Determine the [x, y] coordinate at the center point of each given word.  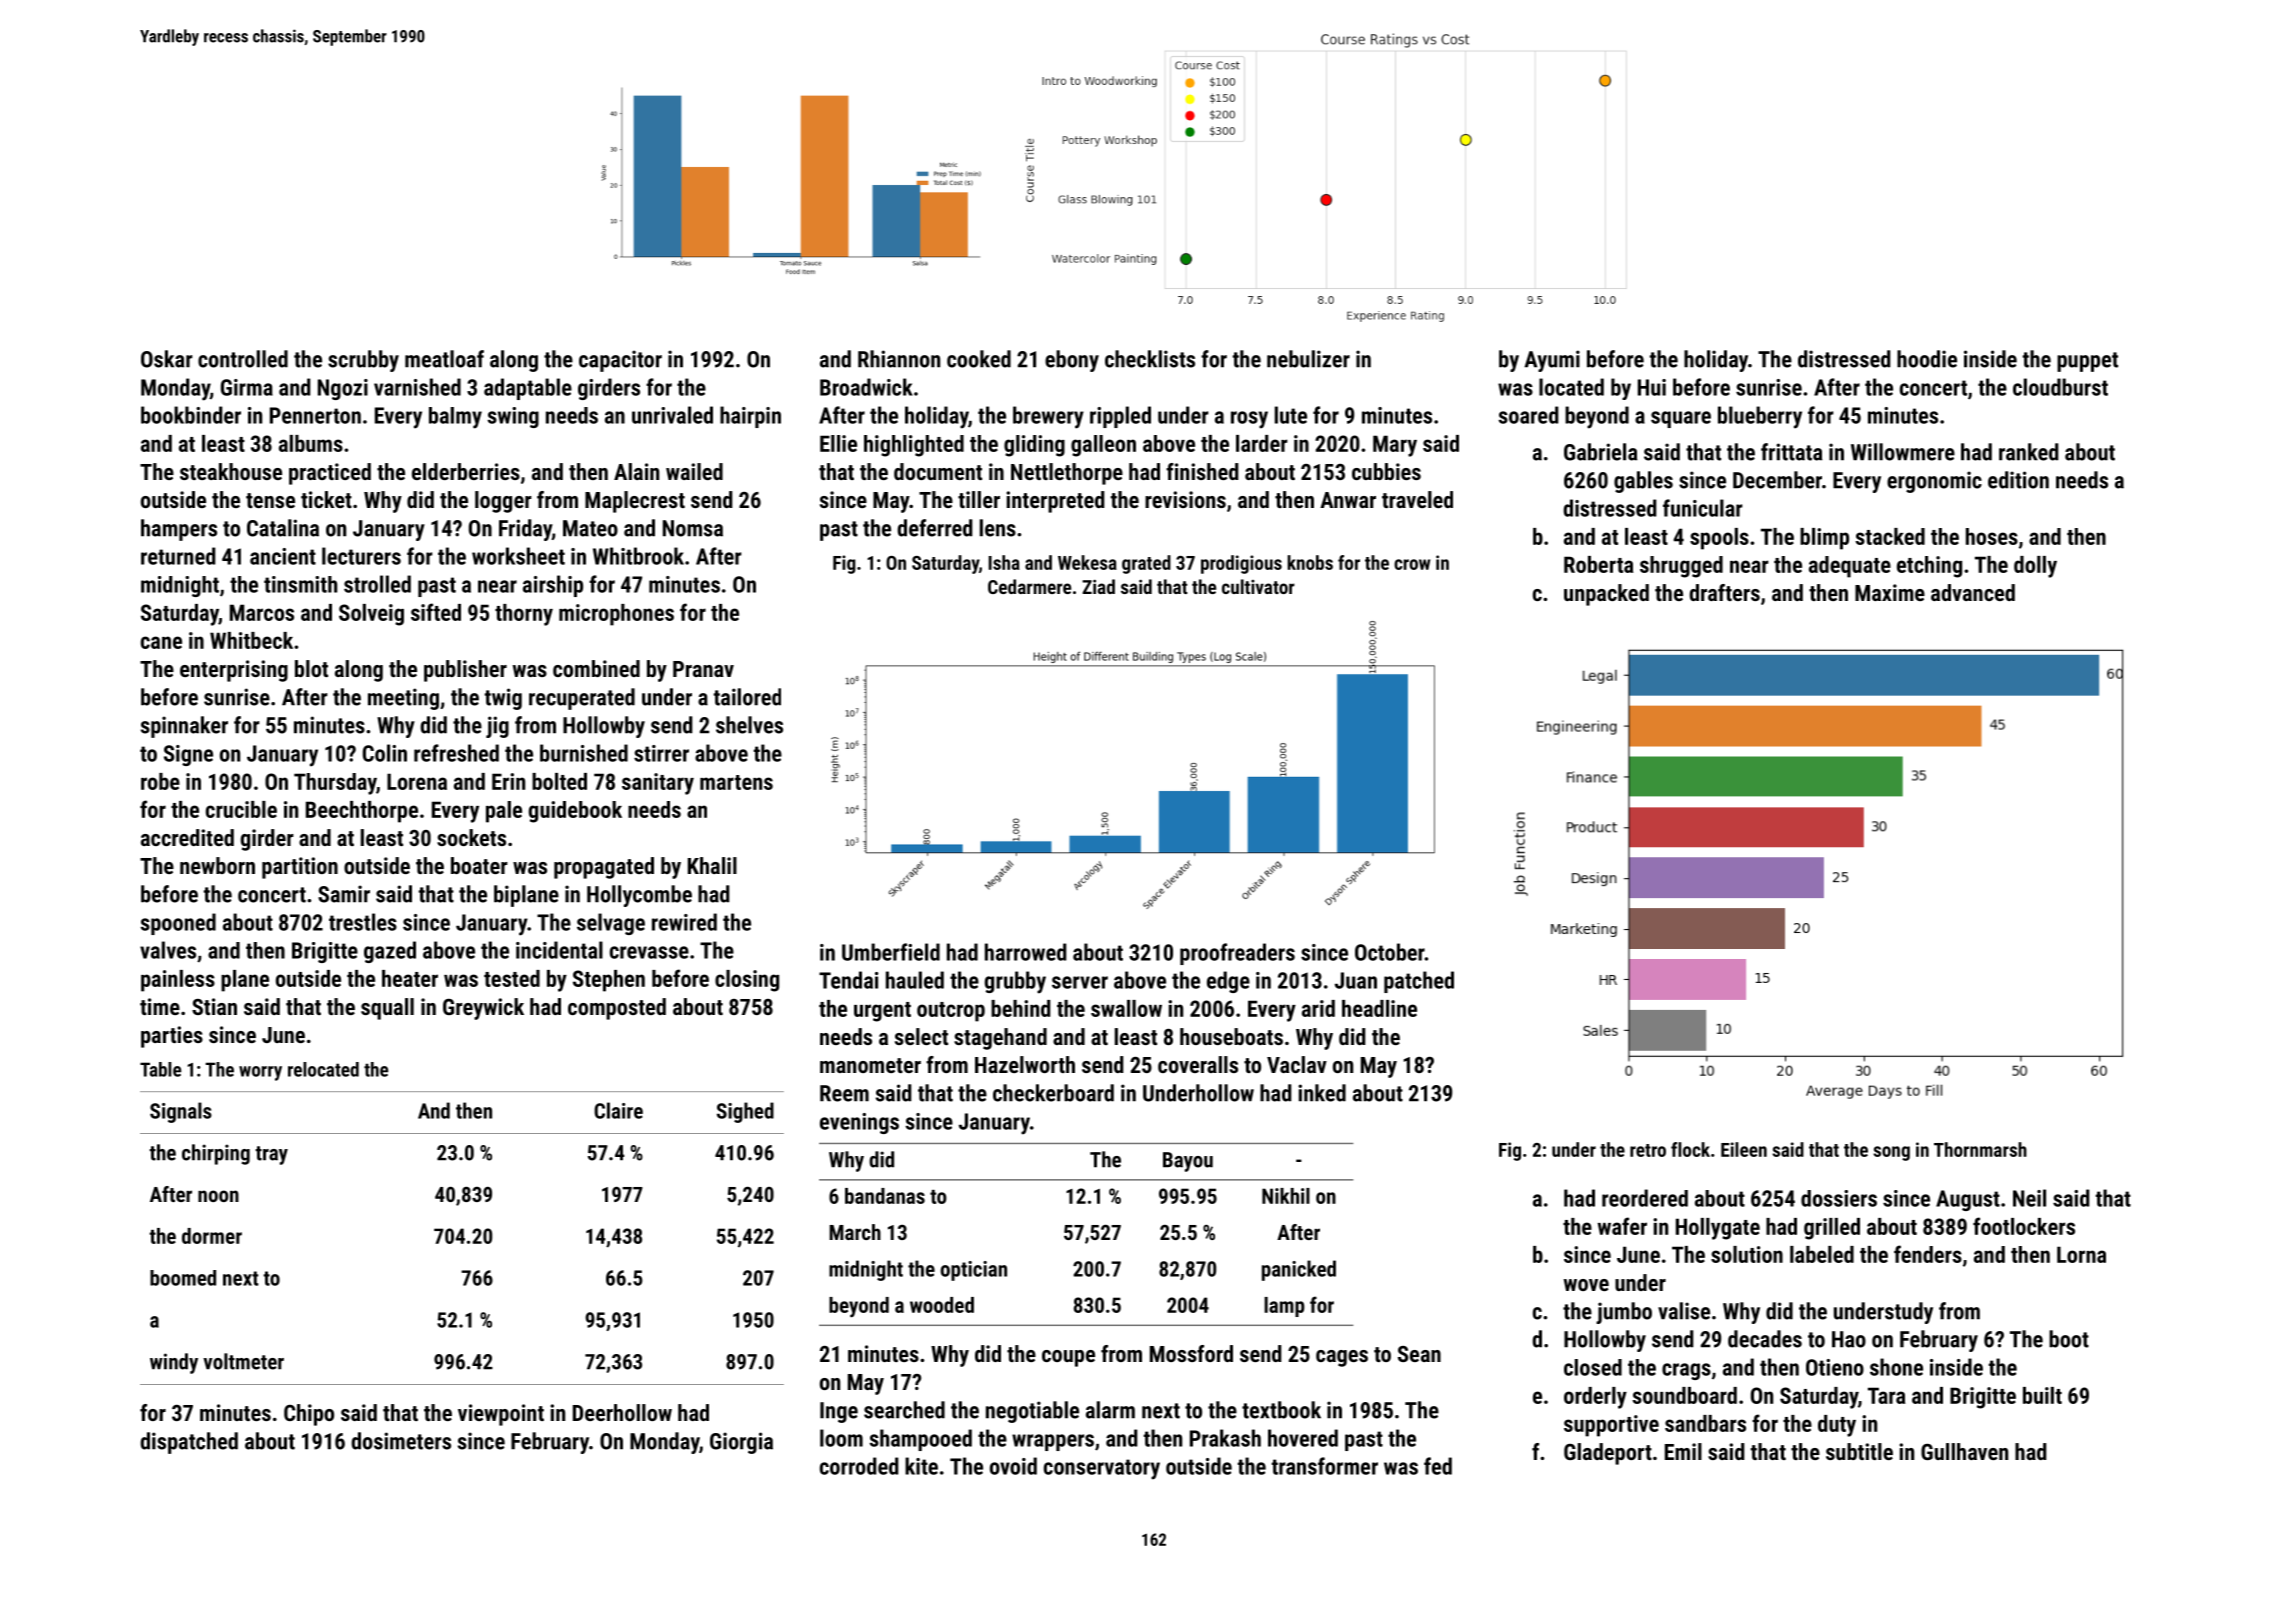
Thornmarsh [1980, 1149]
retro [1648, 1150]
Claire [618, 1110]
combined [596, 668]
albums [311, 443]
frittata [1791, 452]
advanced [1973, 592]
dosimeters [401, 1441]
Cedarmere [1029, 586]
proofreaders [1237, 954]
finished [1202, 471]
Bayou [1188, 1162]
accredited [187, 837]
